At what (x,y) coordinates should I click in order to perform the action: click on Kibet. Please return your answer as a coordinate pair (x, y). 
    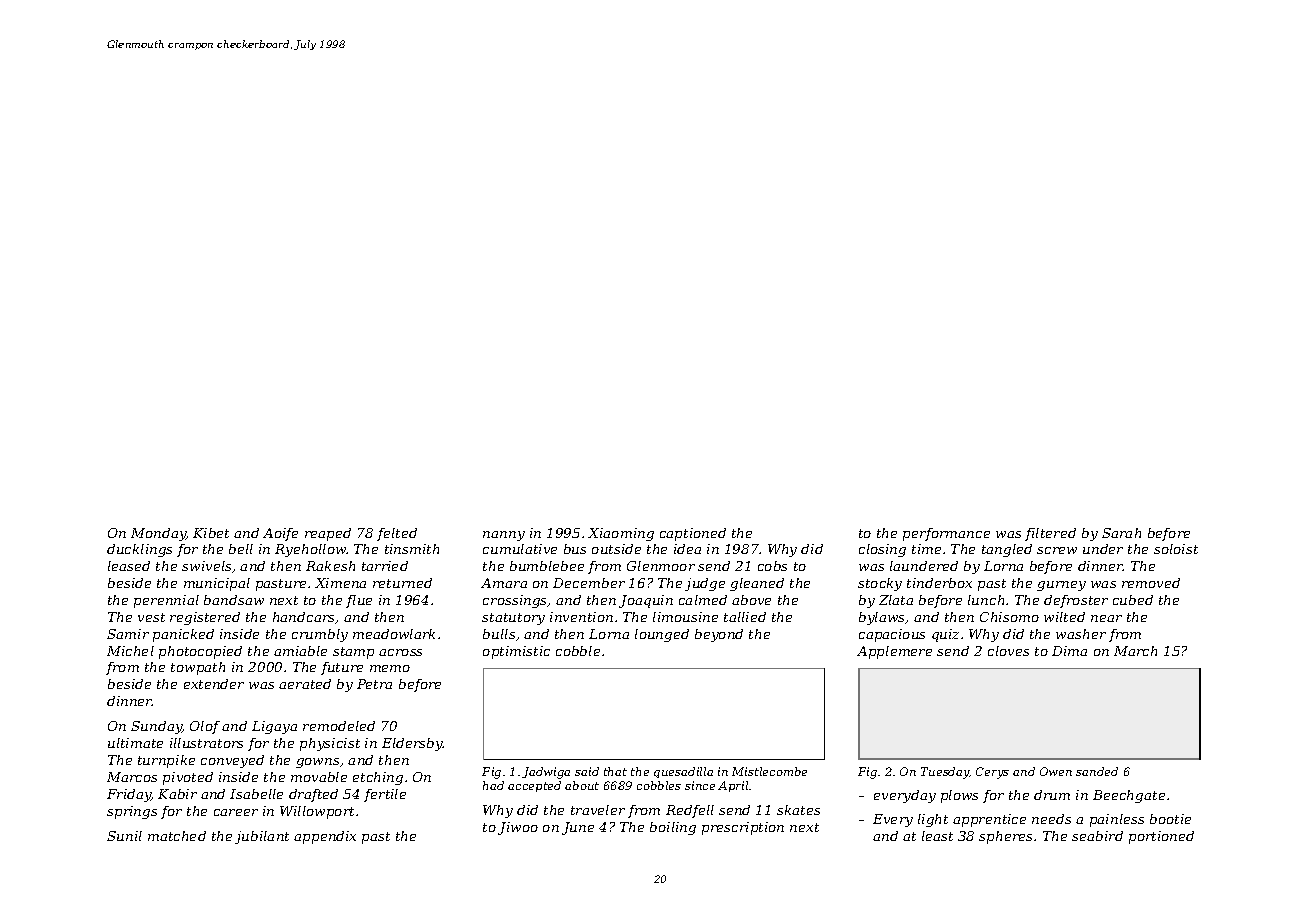
    Looking at the image, I should click on (211, 533).
